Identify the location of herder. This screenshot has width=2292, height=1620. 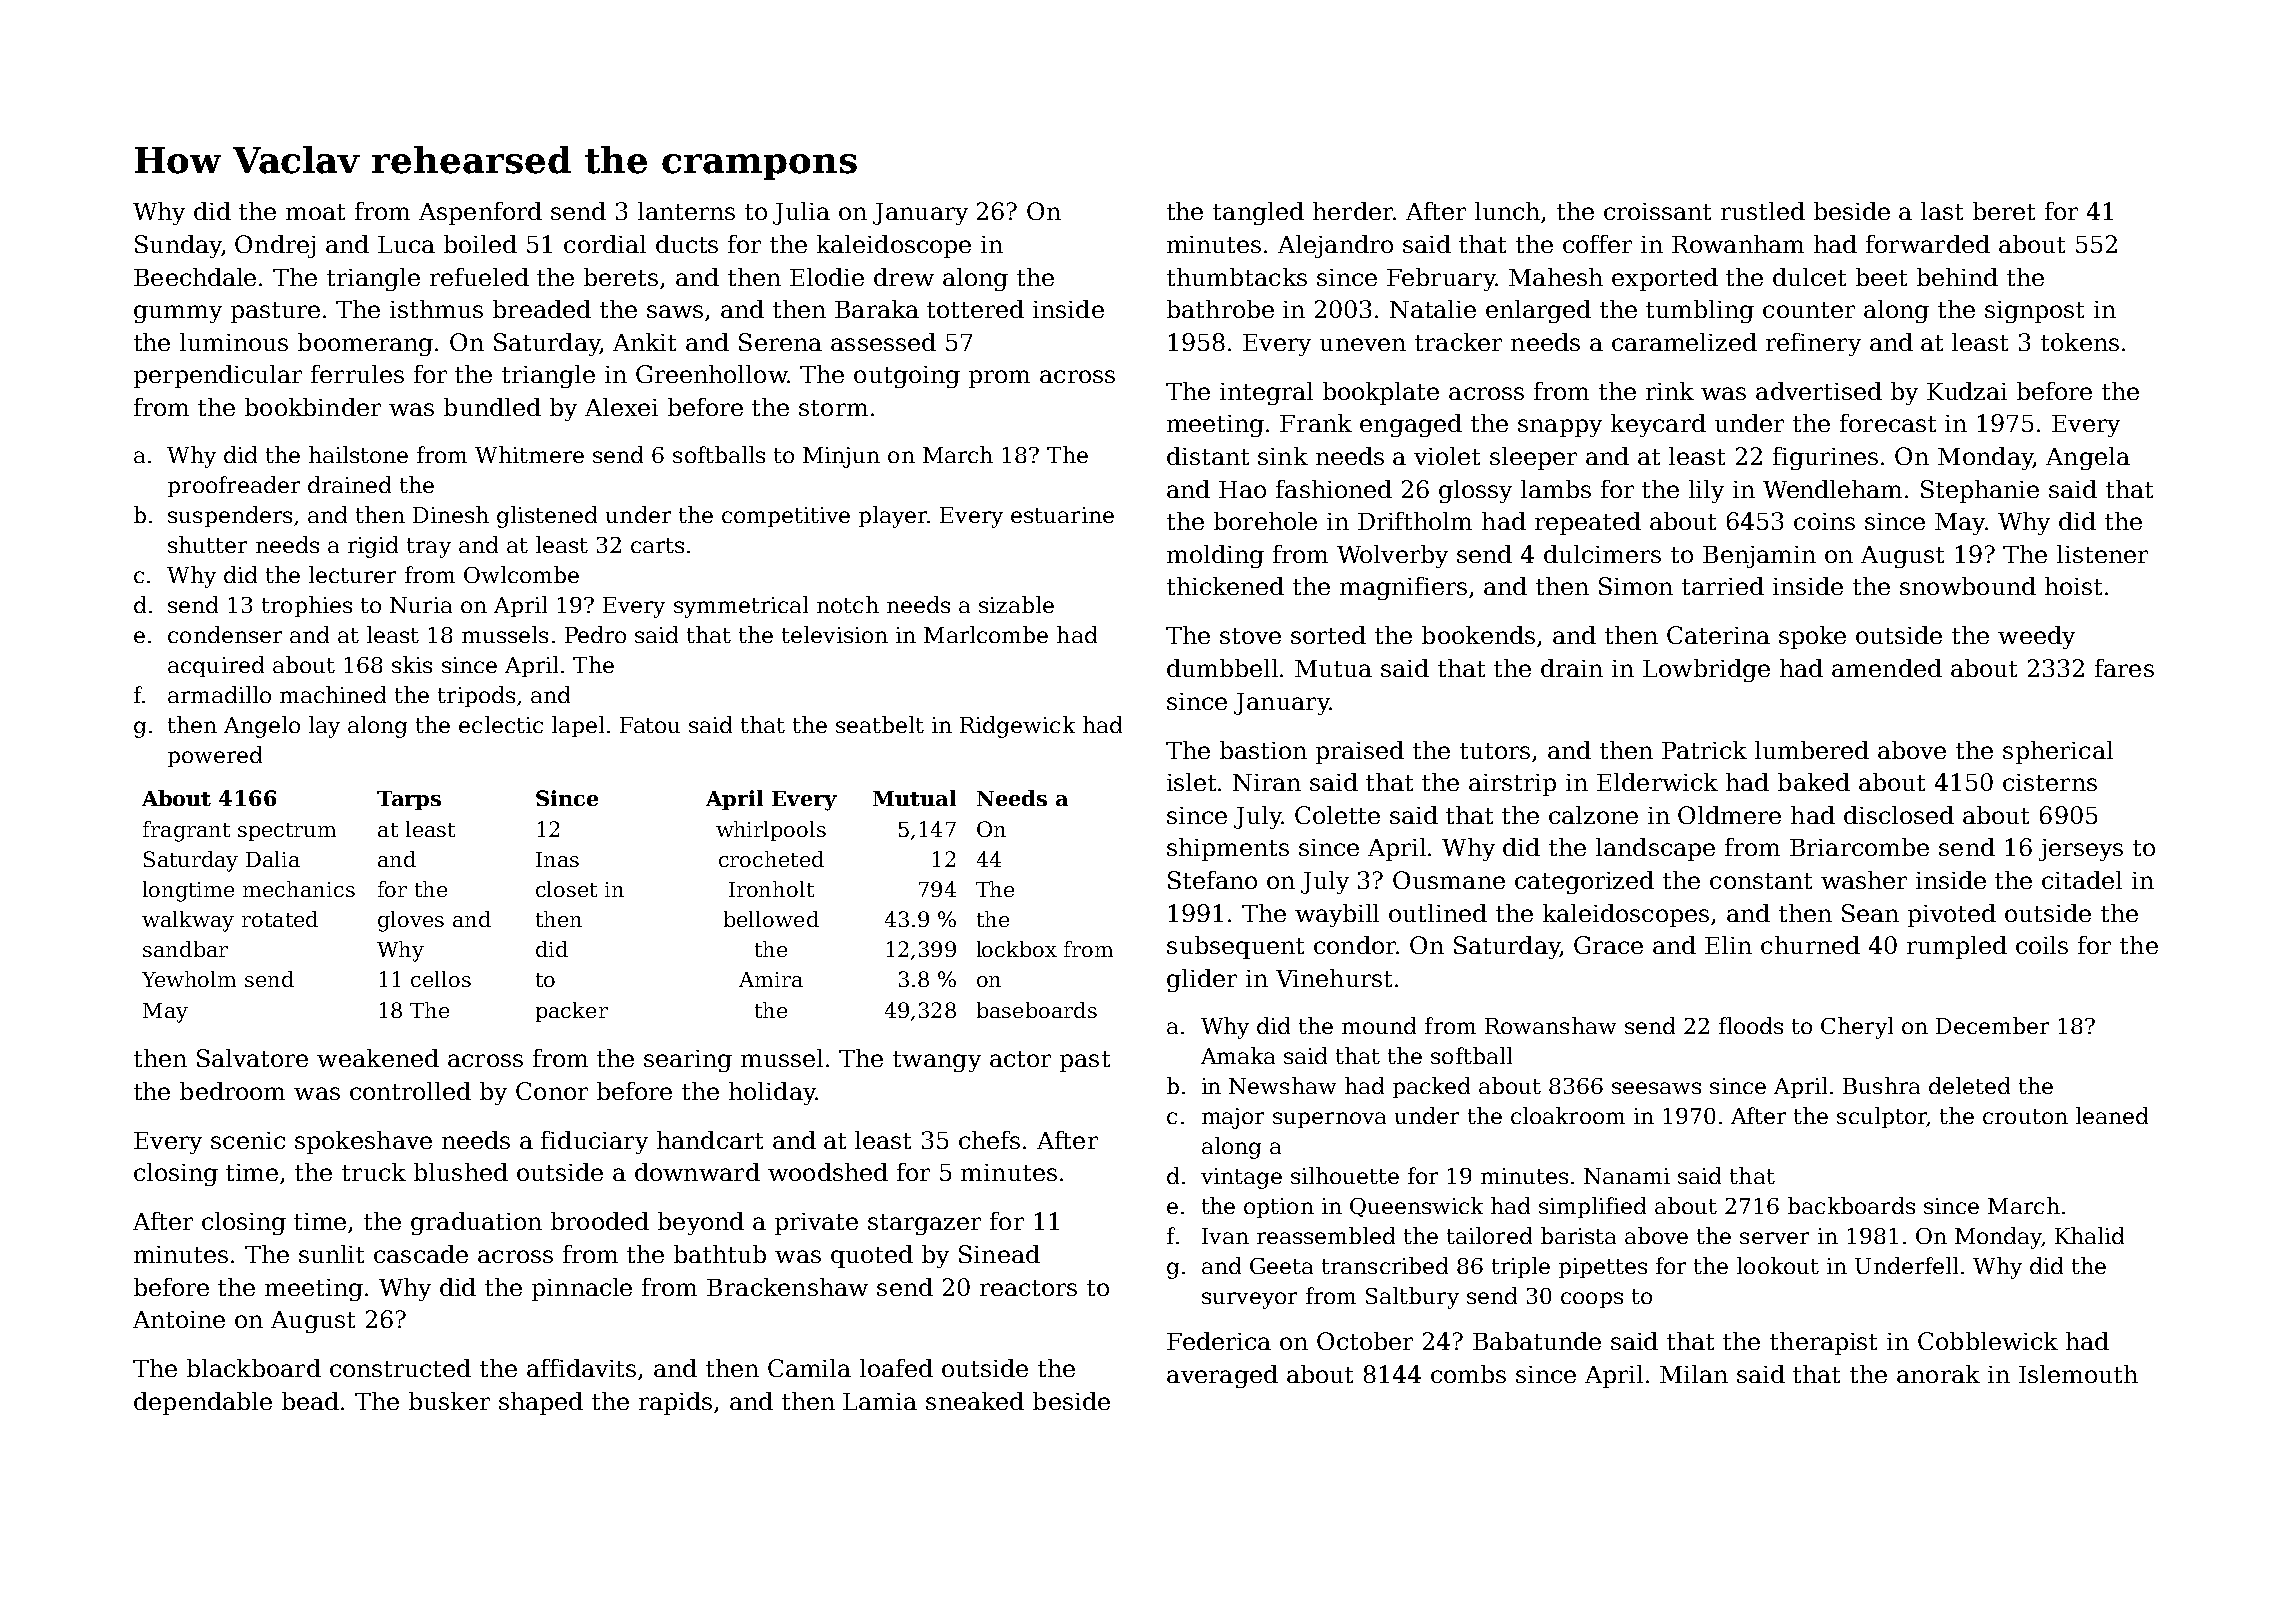
(1353, 211).
